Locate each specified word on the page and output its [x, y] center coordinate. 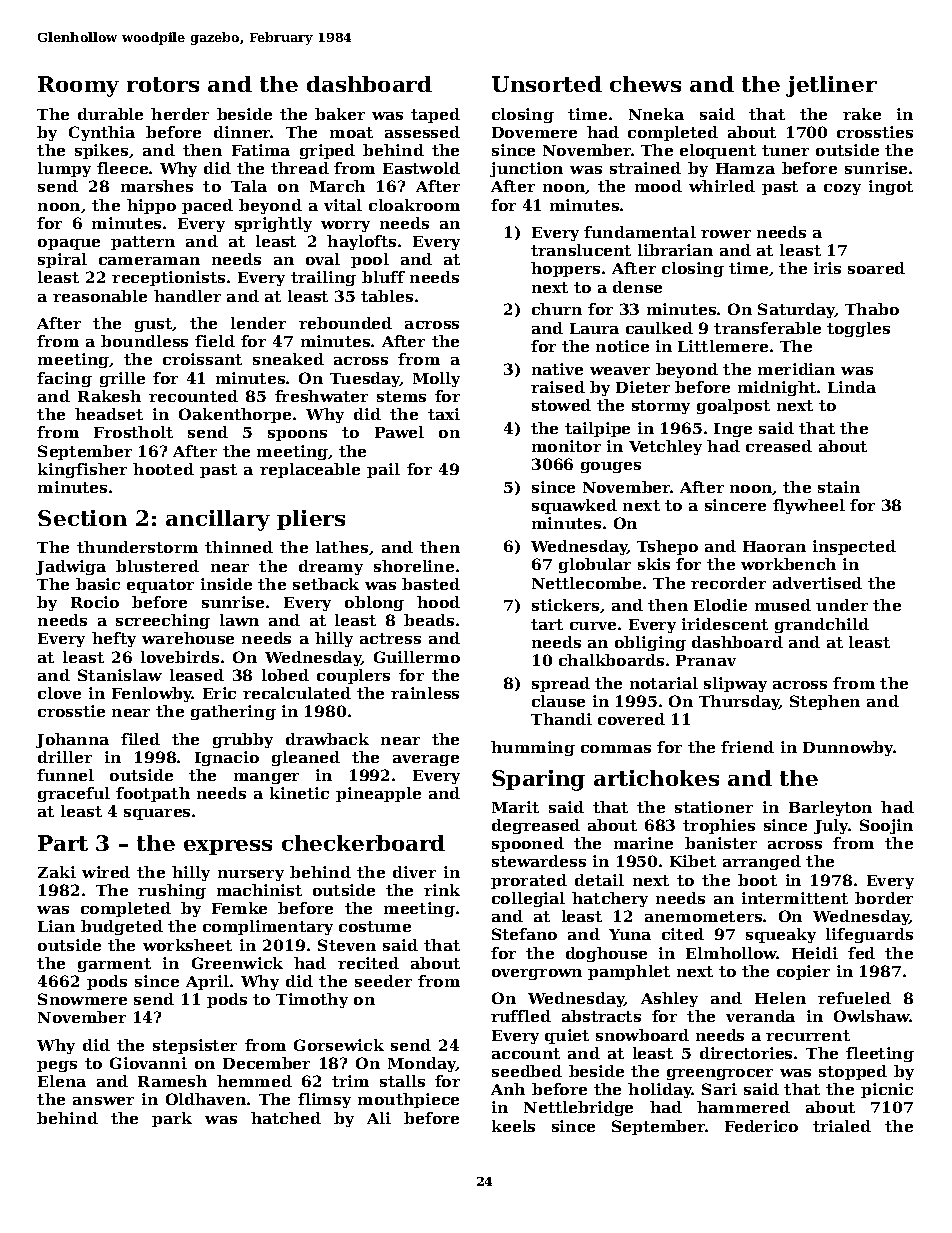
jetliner [831, 86]
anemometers [703, 916]
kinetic [299, 793]
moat [351, 132]
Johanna [72, 740]
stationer [714, 807]
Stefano [524, 934]
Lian [56, 926]
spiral [62, 260]
